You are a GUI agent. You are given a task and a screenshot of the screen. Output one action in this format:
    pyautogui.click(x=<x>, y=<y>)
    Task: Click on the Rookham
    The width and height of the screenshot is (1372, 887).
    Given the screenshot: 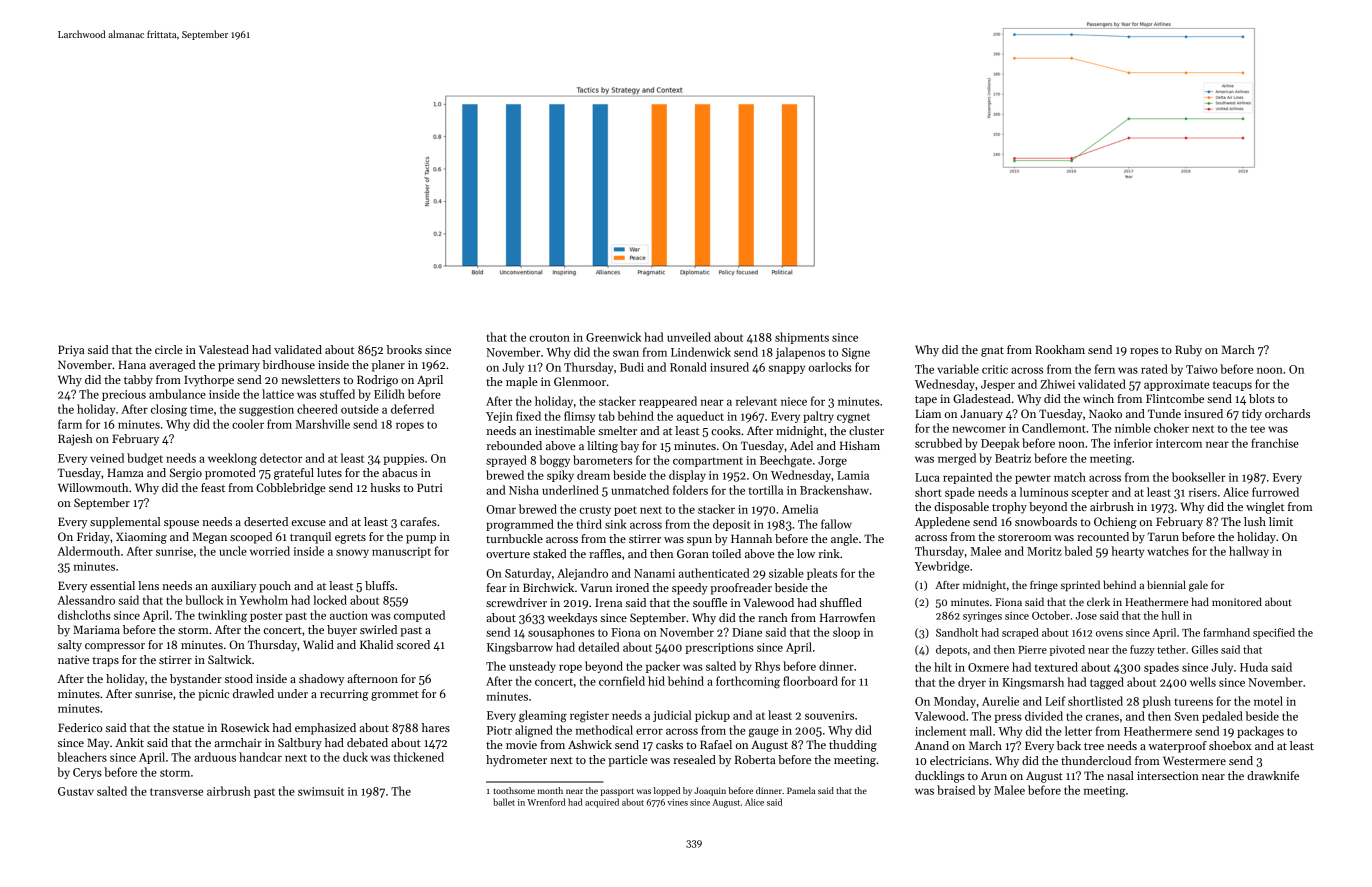 What is the action you would take?
    pyautogui.click(x=1060, y=349)
